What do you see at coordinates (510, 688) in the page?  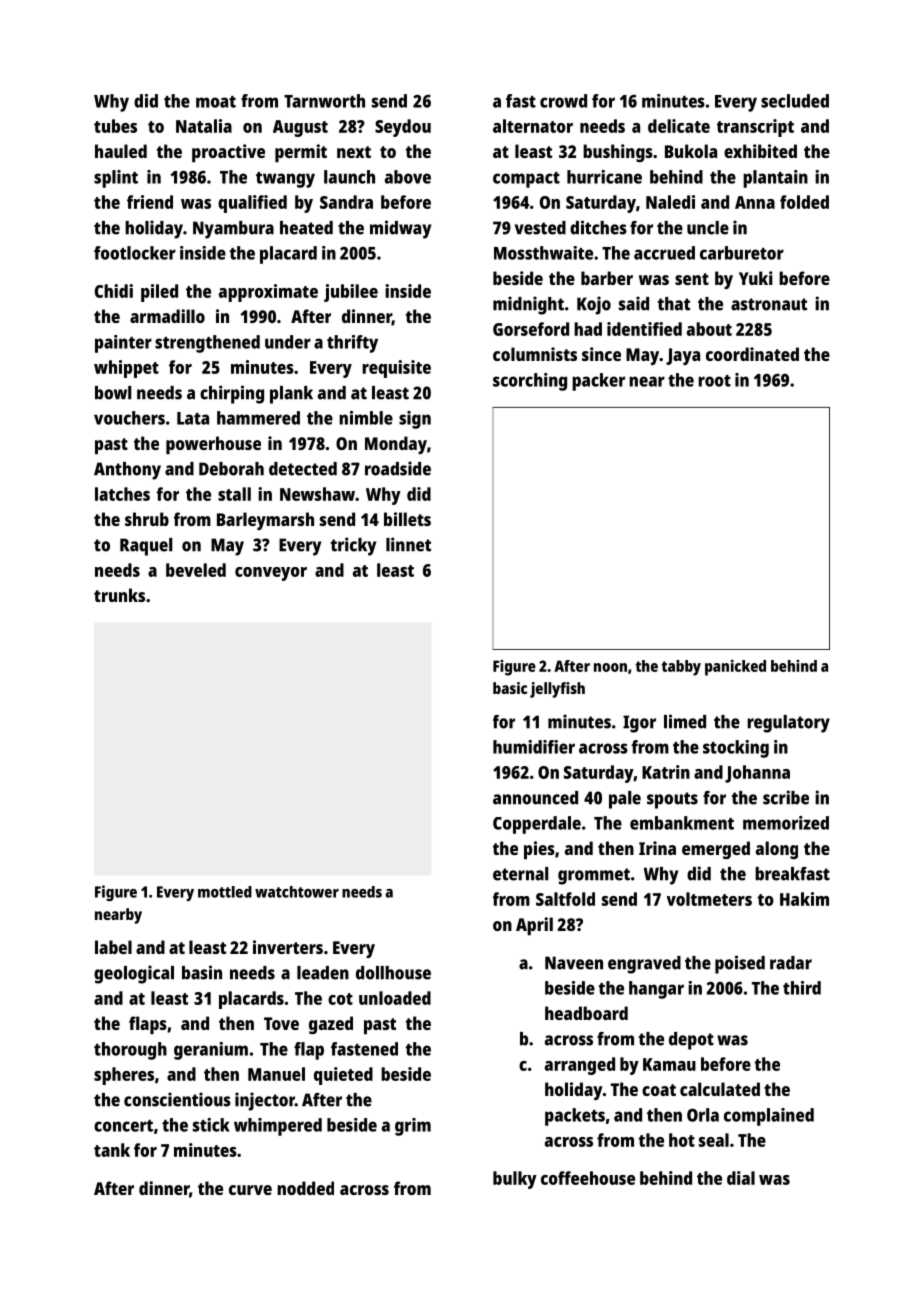 I see `basic` at bounding box center [510, 688].
